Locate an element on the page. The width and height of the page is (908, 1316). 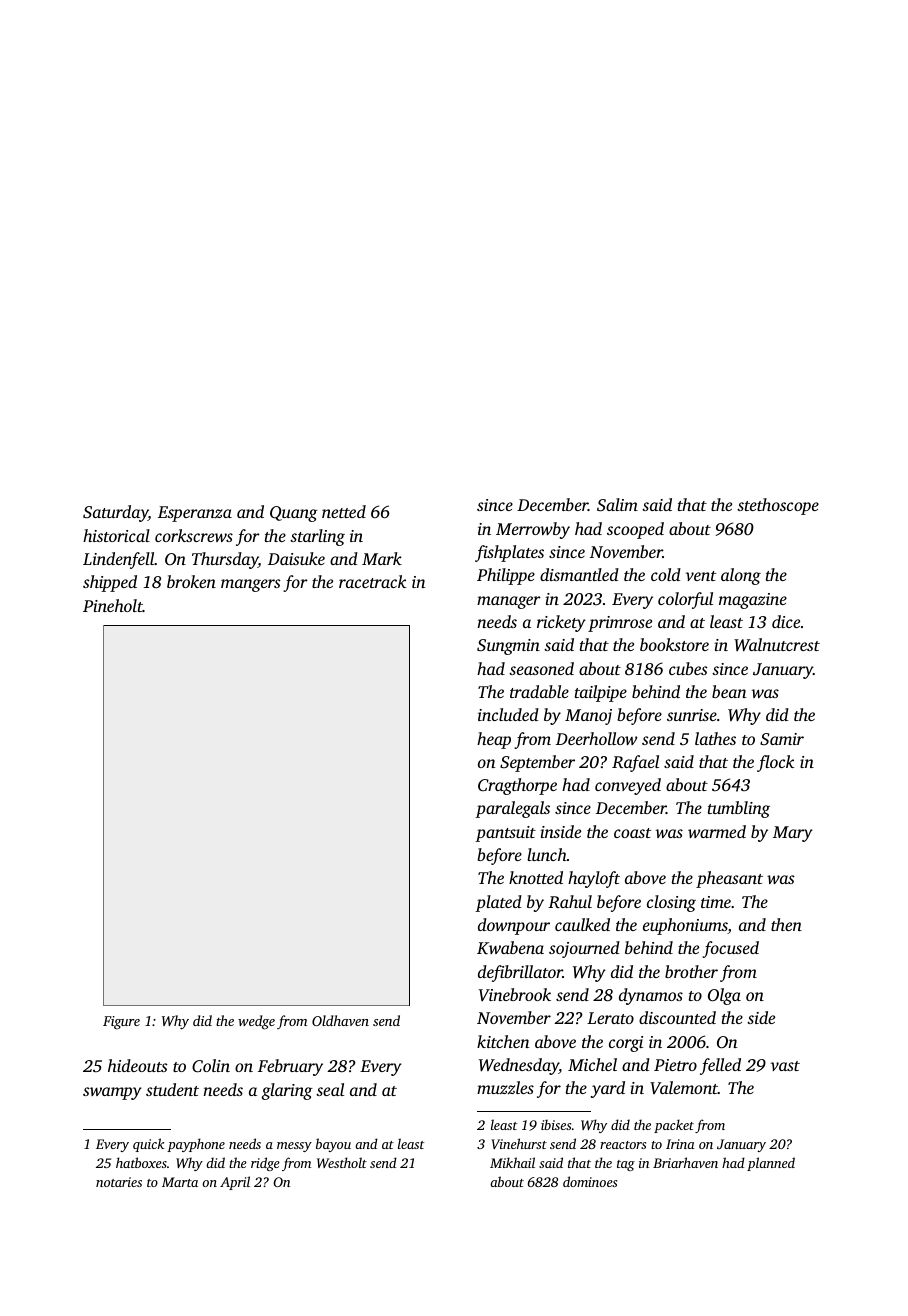
heap is located at coordinates (494, 740).
